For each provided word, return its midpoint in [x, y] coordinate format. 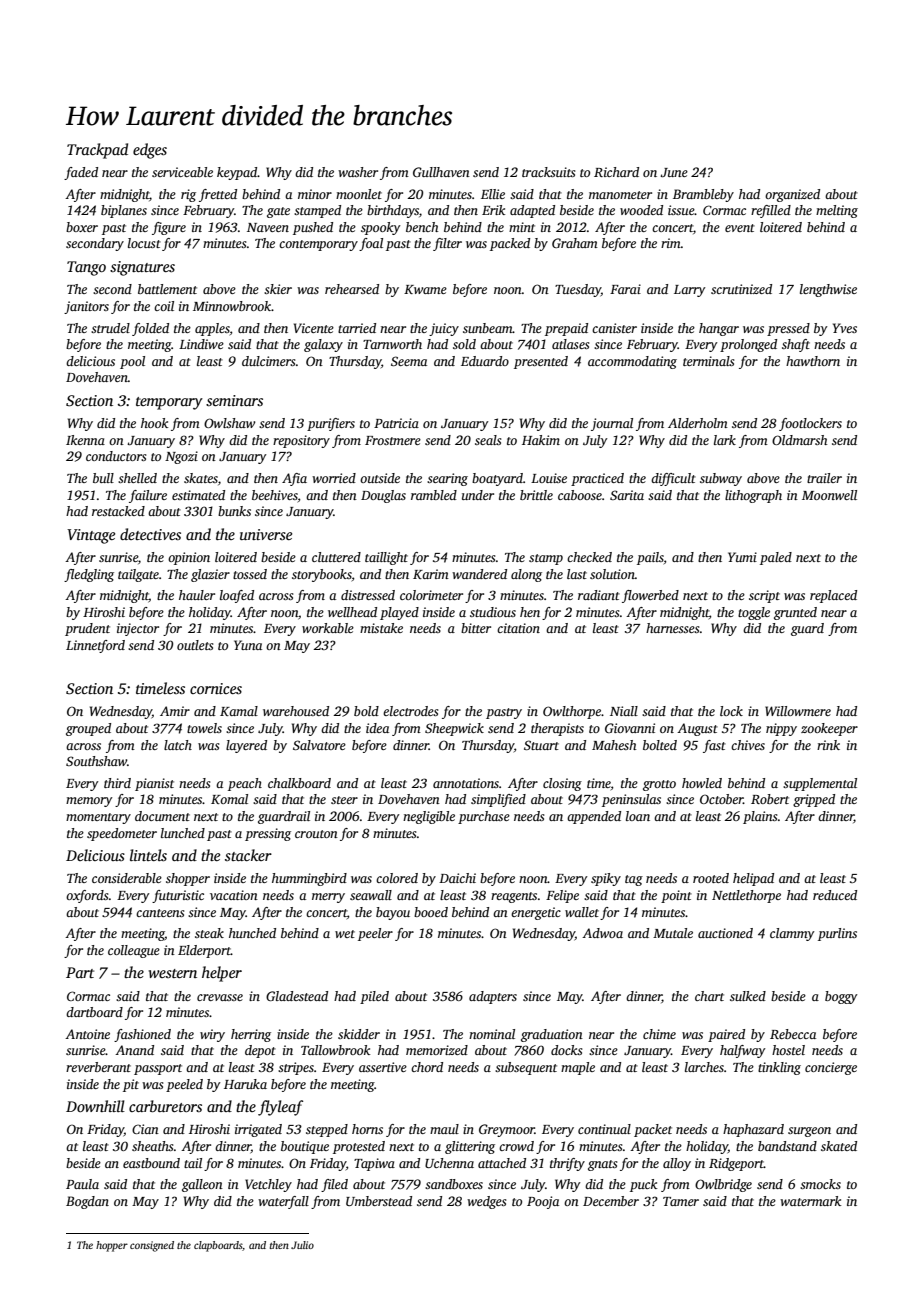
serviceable [182, 172]
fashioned [142, 1035]
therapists [557, 729]
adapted [532, 211]
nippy [781, 729]
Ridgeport [736, 1164]
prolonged [748, 345]
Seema [409, 361]
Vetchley [268, 1185]
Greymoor [507, 1130]
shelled [137, 478]
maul [444, 1129]
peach [245, 784]
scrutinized [741, 289]
